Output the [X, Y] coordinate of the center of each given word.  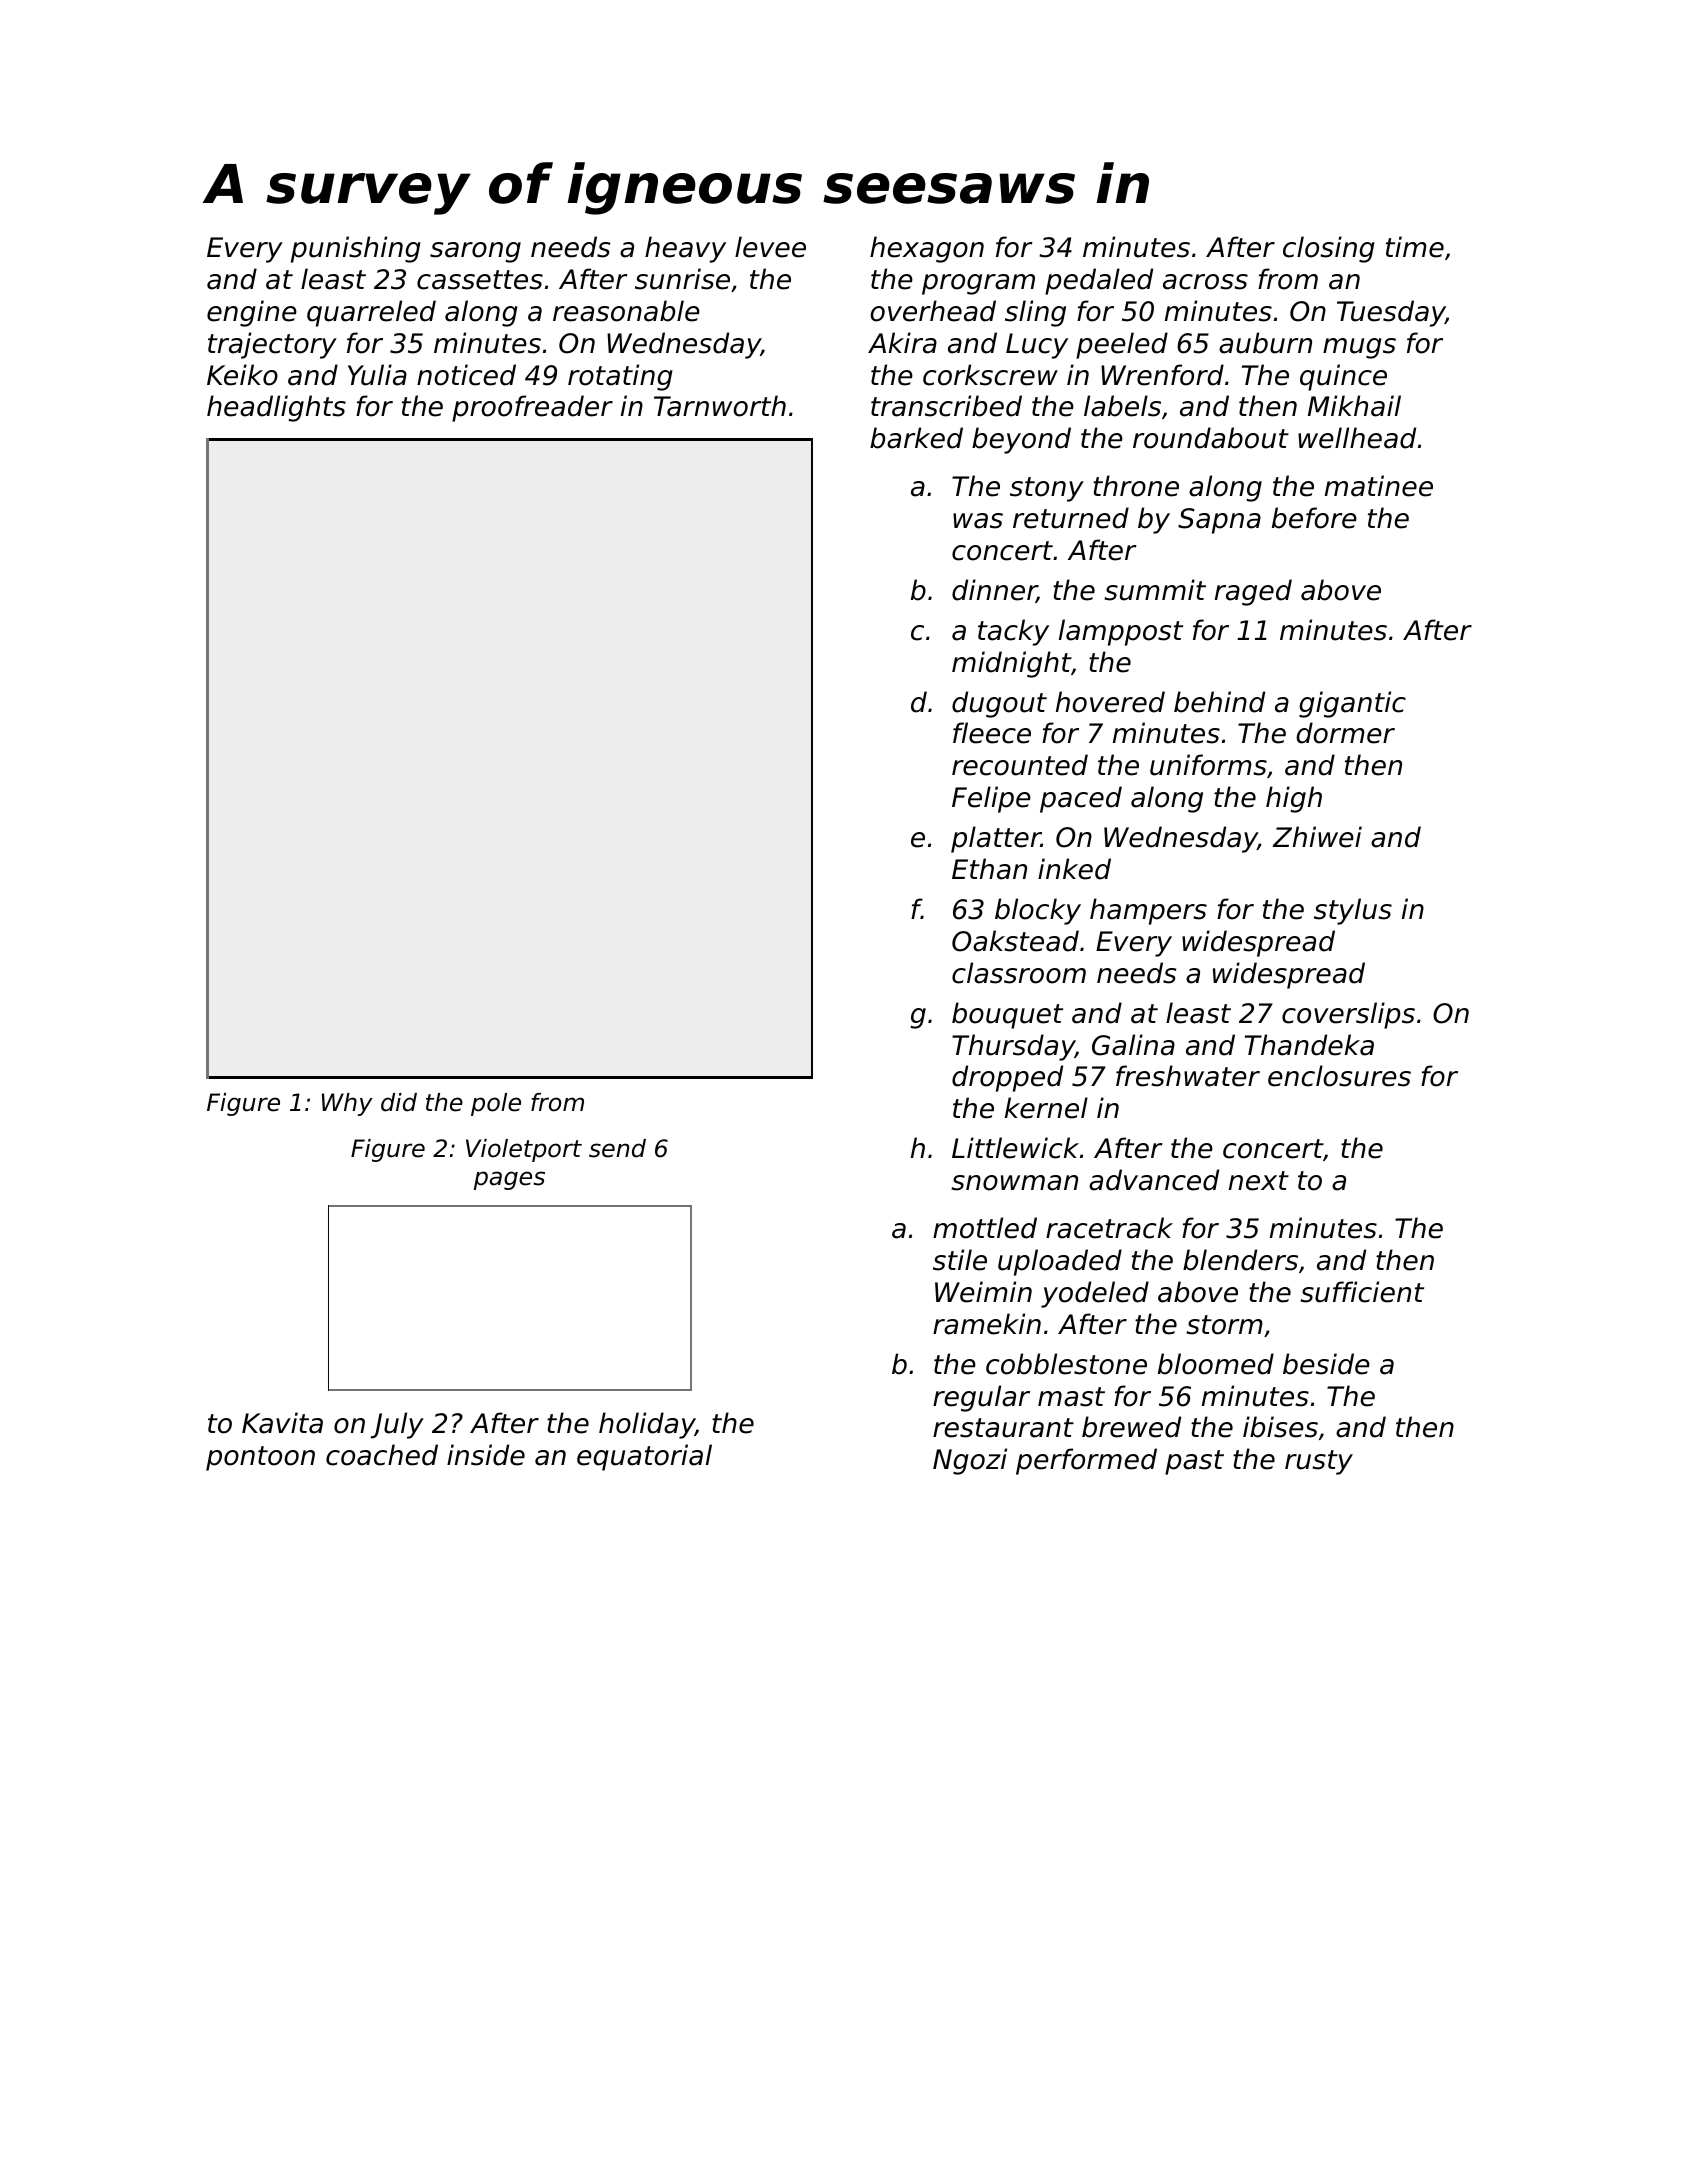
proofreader [532, 408]
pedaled [1099, 281]
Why [347, 1104]
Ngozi [970, 1461]
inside [486, 1455]
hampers [1148, 911]
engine [252, 313]
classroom [1019, 973]
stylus [1353, 911]
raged [1253, 592]
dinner [994, 591]
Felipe [991, 799]
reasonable [626, 311]
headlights [276, 408]
